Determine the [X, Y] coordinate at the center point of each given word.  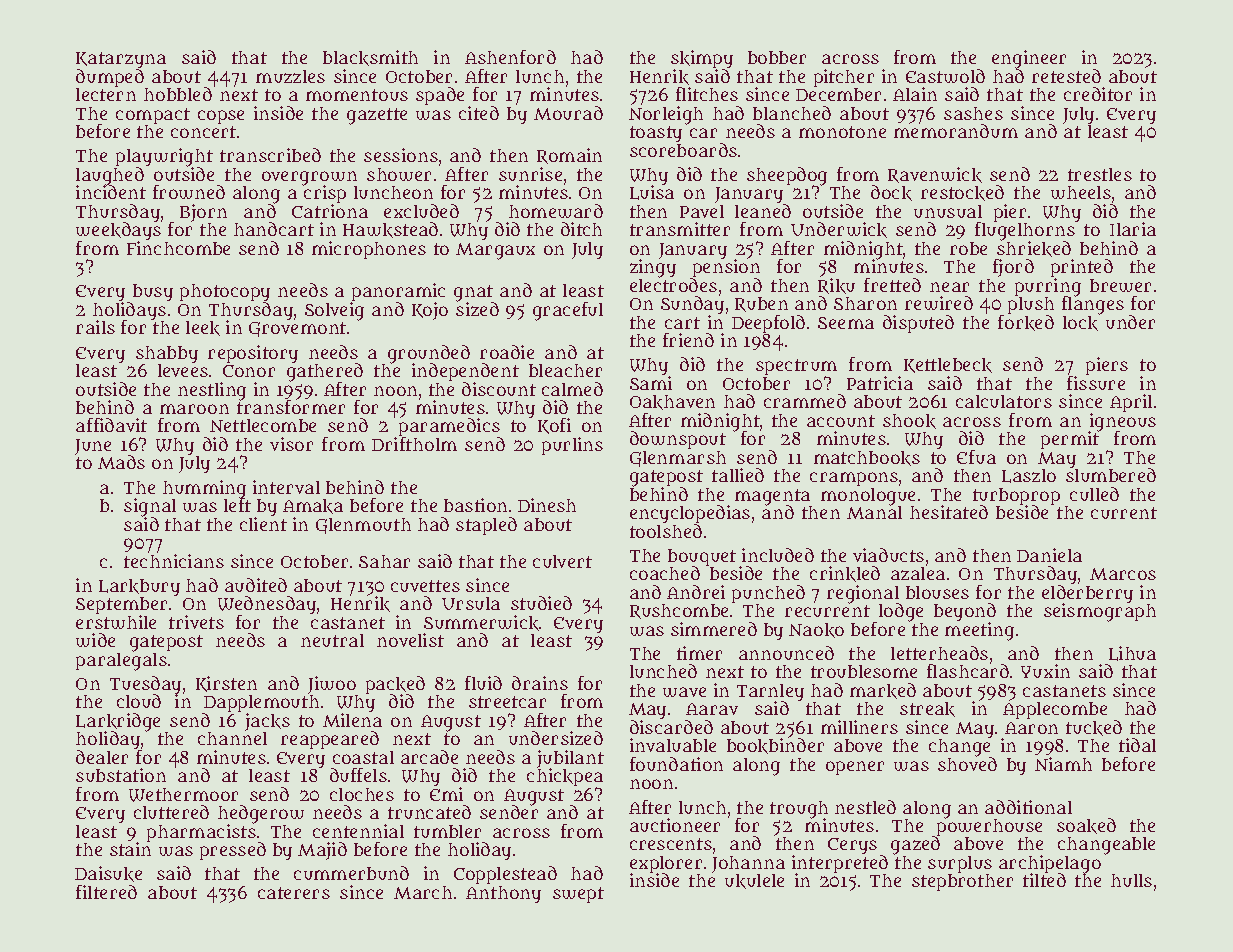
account [841, 421]
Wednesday [267, 605]
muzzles [290, 76]
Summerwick [481, 623]
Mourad [568, 113]
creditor [1098, 94]
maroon [194, 409]
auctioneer [675, 825]
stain [130, 849]
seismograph [1100, 613]
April [1131, 403]
